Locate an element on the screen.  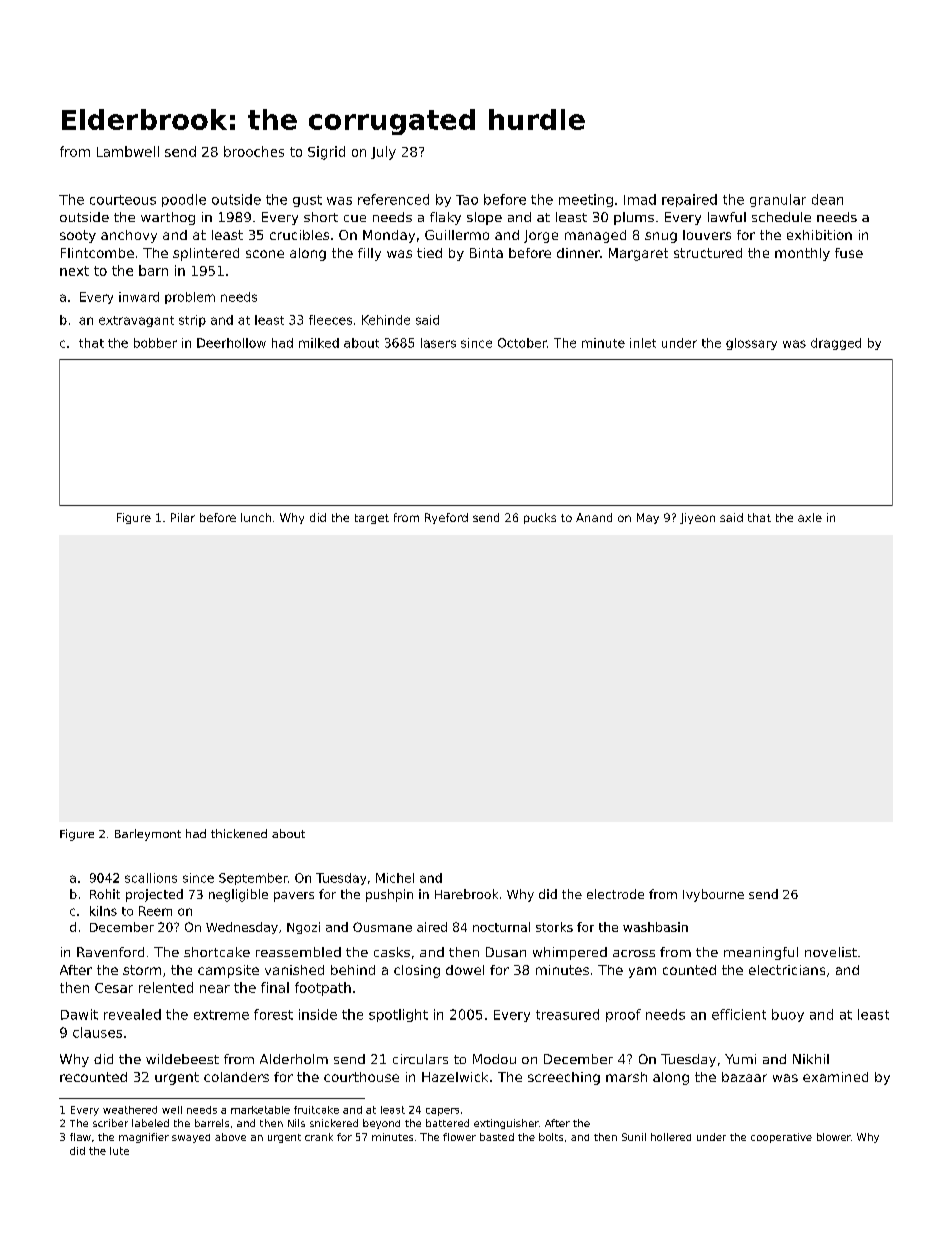
Anand is located at coordinates (594, 517).
